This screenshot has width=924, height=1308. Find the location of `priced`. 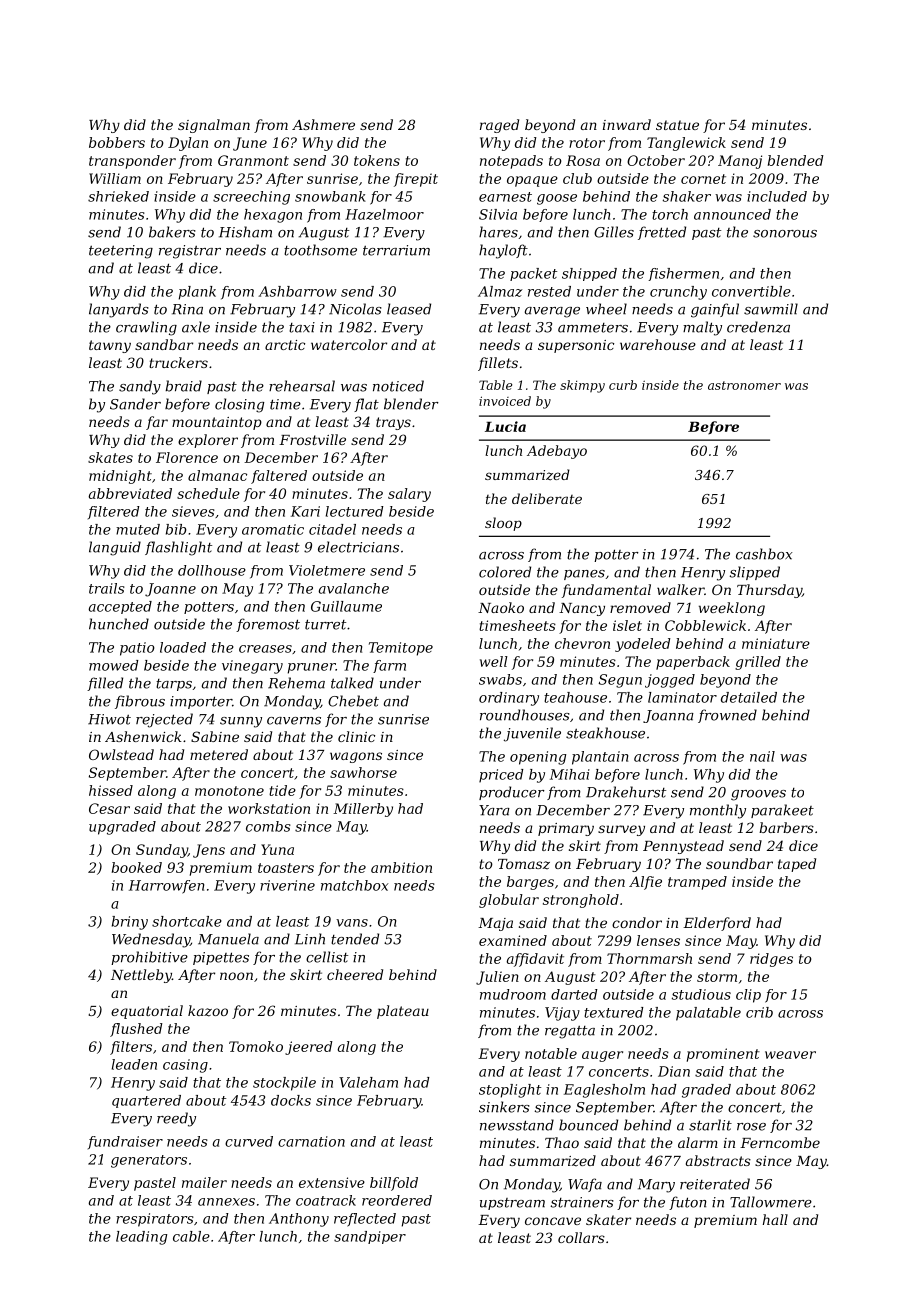

priced is located at coordinates (501, 776).
